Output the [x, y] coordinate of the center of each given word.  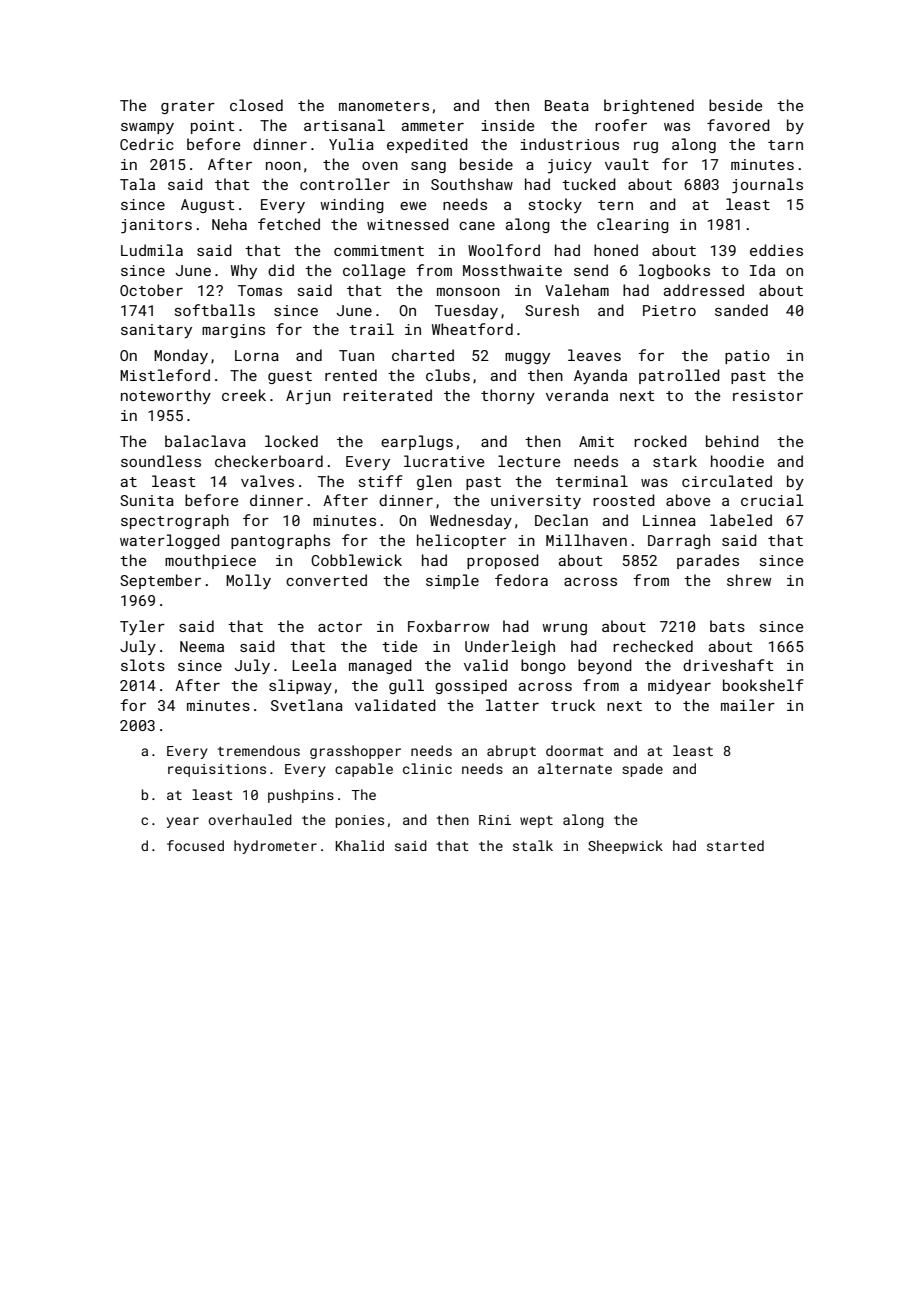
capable [364, 770]
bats [727, 626]
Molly [248, 581]
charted [423, 355]
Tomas [260, 290]
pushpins [301, 796]
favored [738, 125]
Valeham [577, 290]
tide [399, 646]
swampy [147, 128]
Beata [567, 105]
